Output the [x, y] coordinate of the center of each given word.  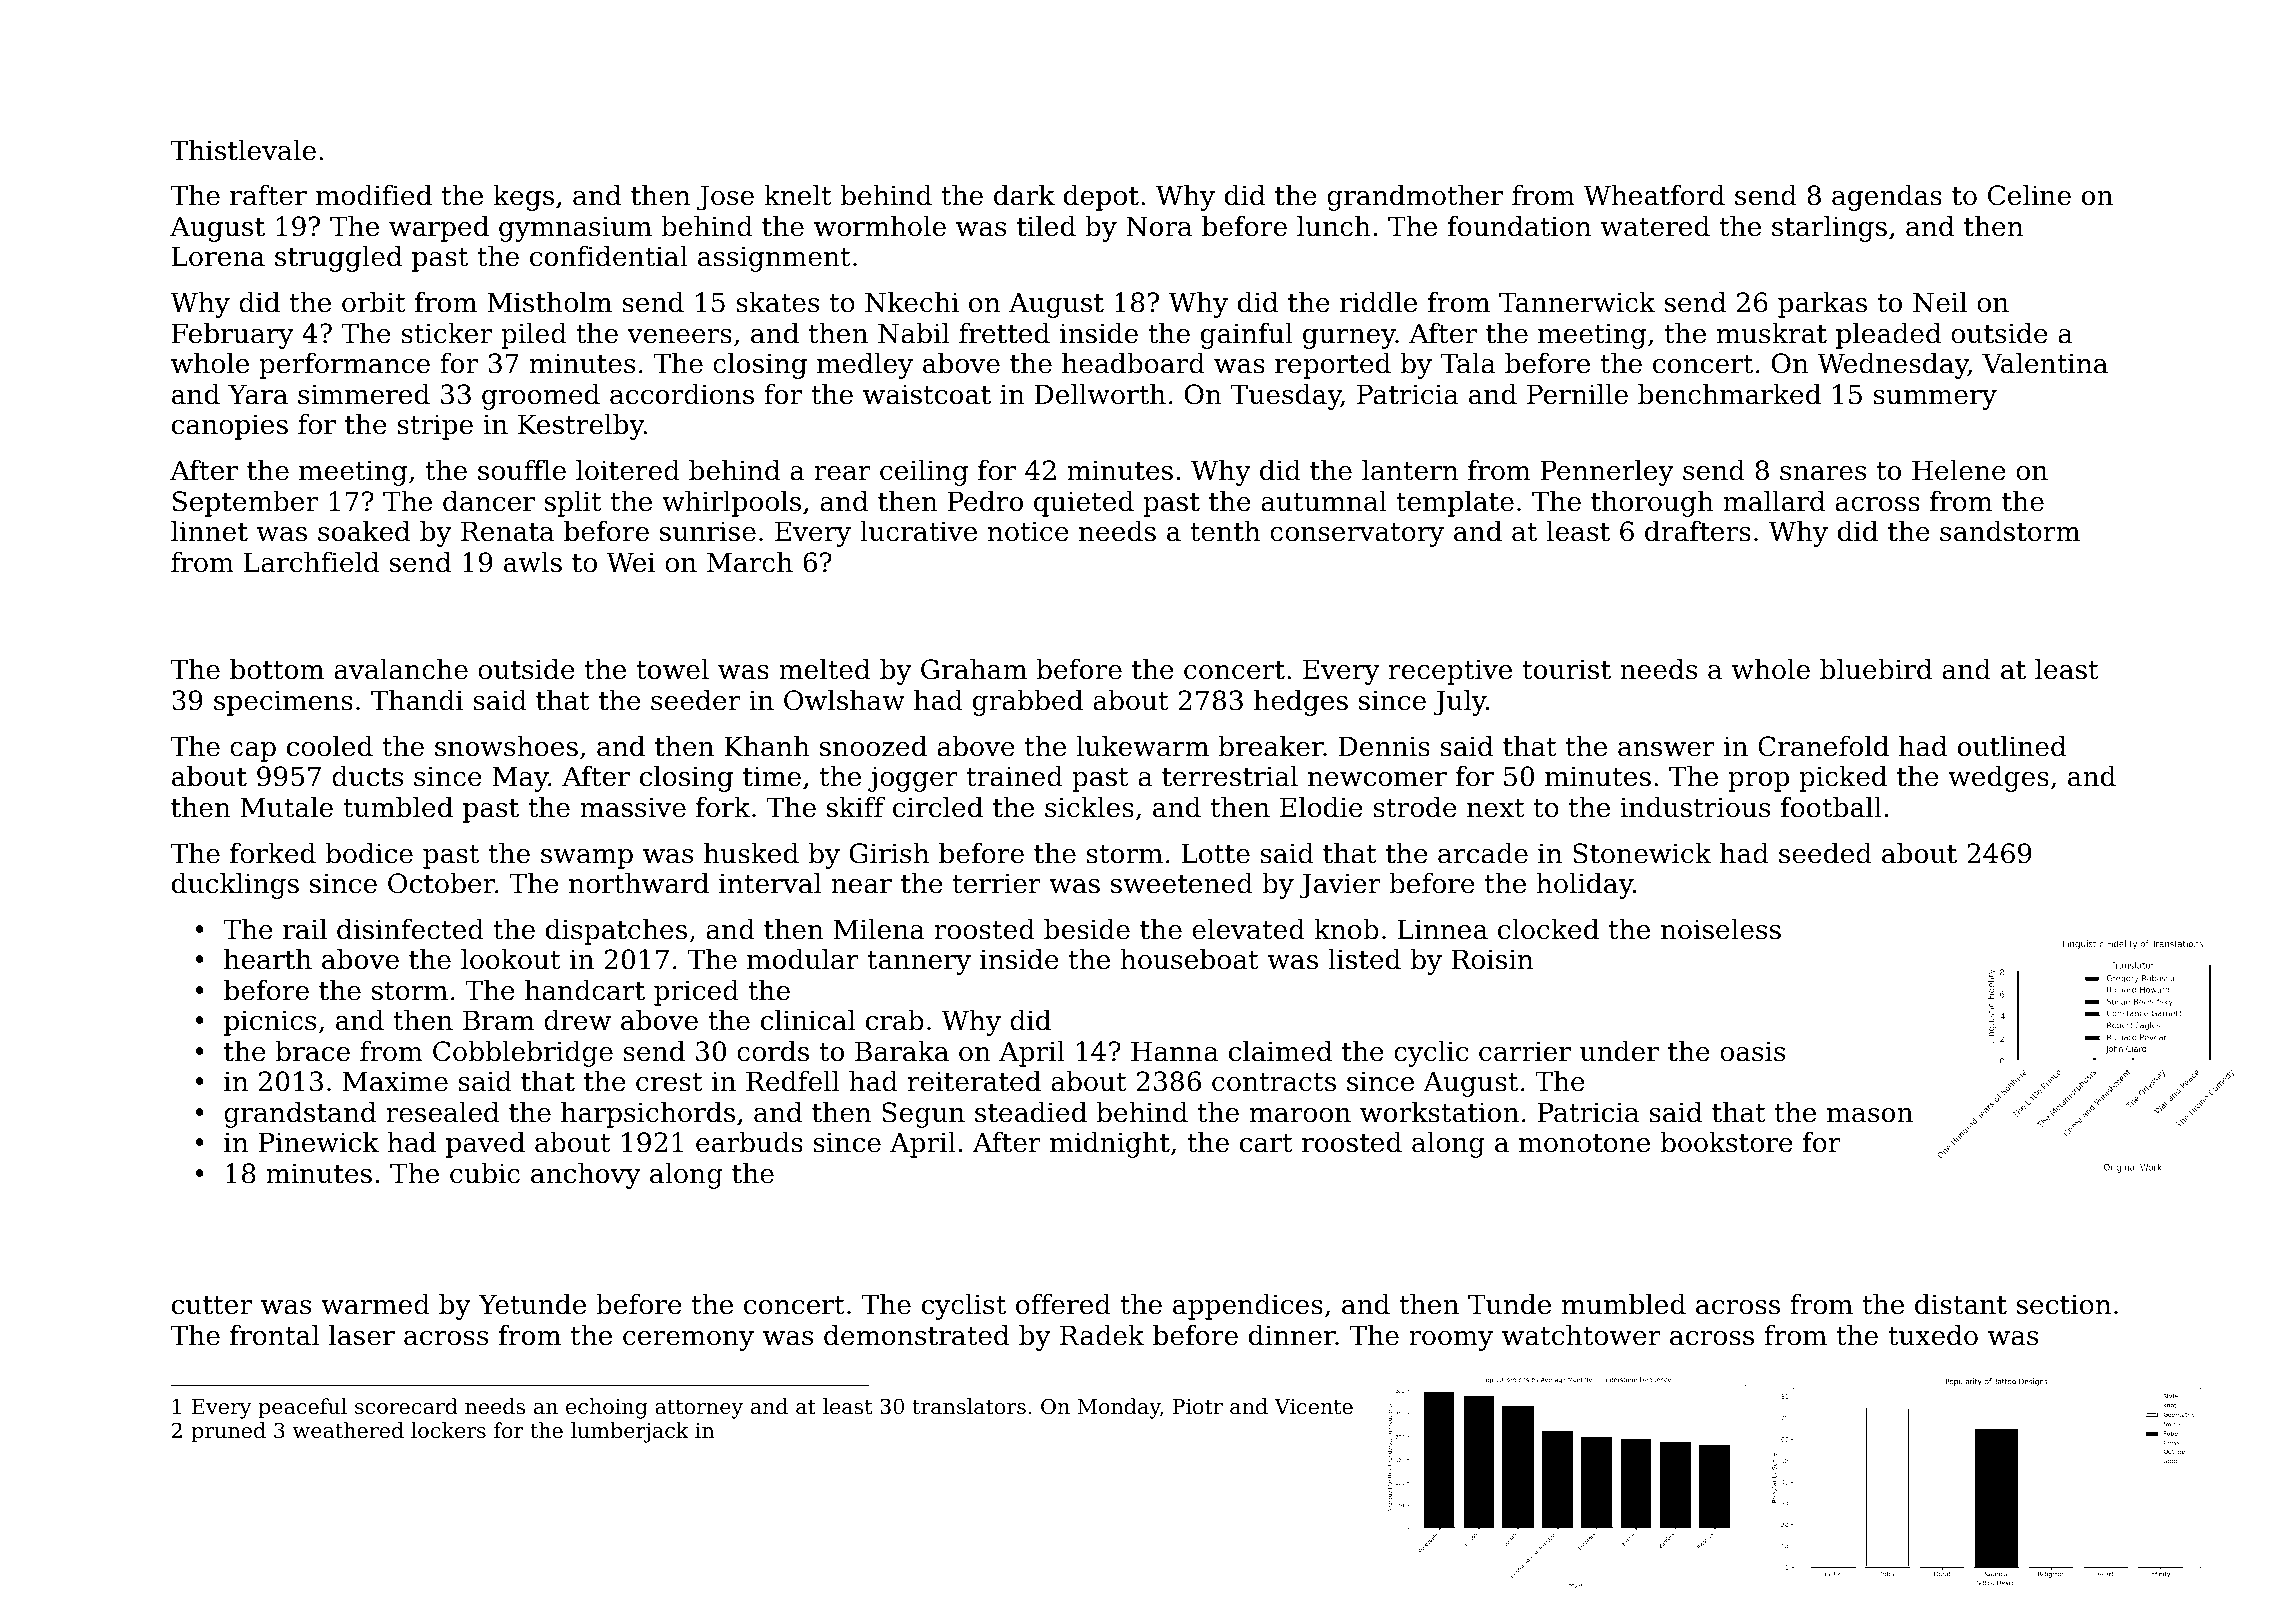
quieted [1084, 504]
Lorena [218, 256]
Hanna [1175, 1051]
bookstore [1727, 1142]
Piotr [1197, 1407]
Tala [1468, 363]
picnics [270, 1023]
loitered [628, 470]
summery [1935, 400]
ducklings [235, 886]
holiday [1584, 886]
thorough [1652, 504]
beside [1087, 929]
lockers [448, 1430]
